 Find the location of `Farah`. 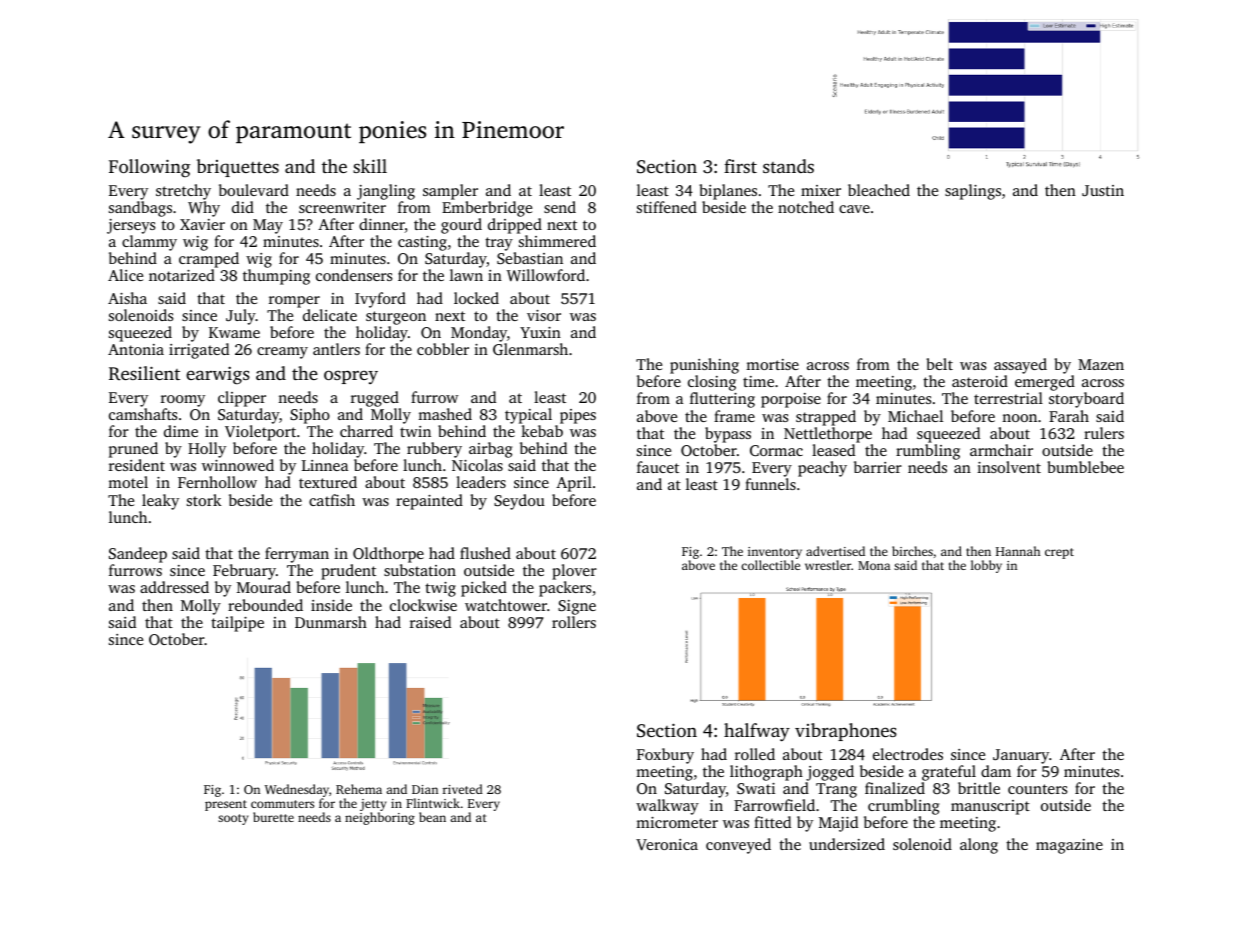

Farah is located at coordinates (1069, 416).
